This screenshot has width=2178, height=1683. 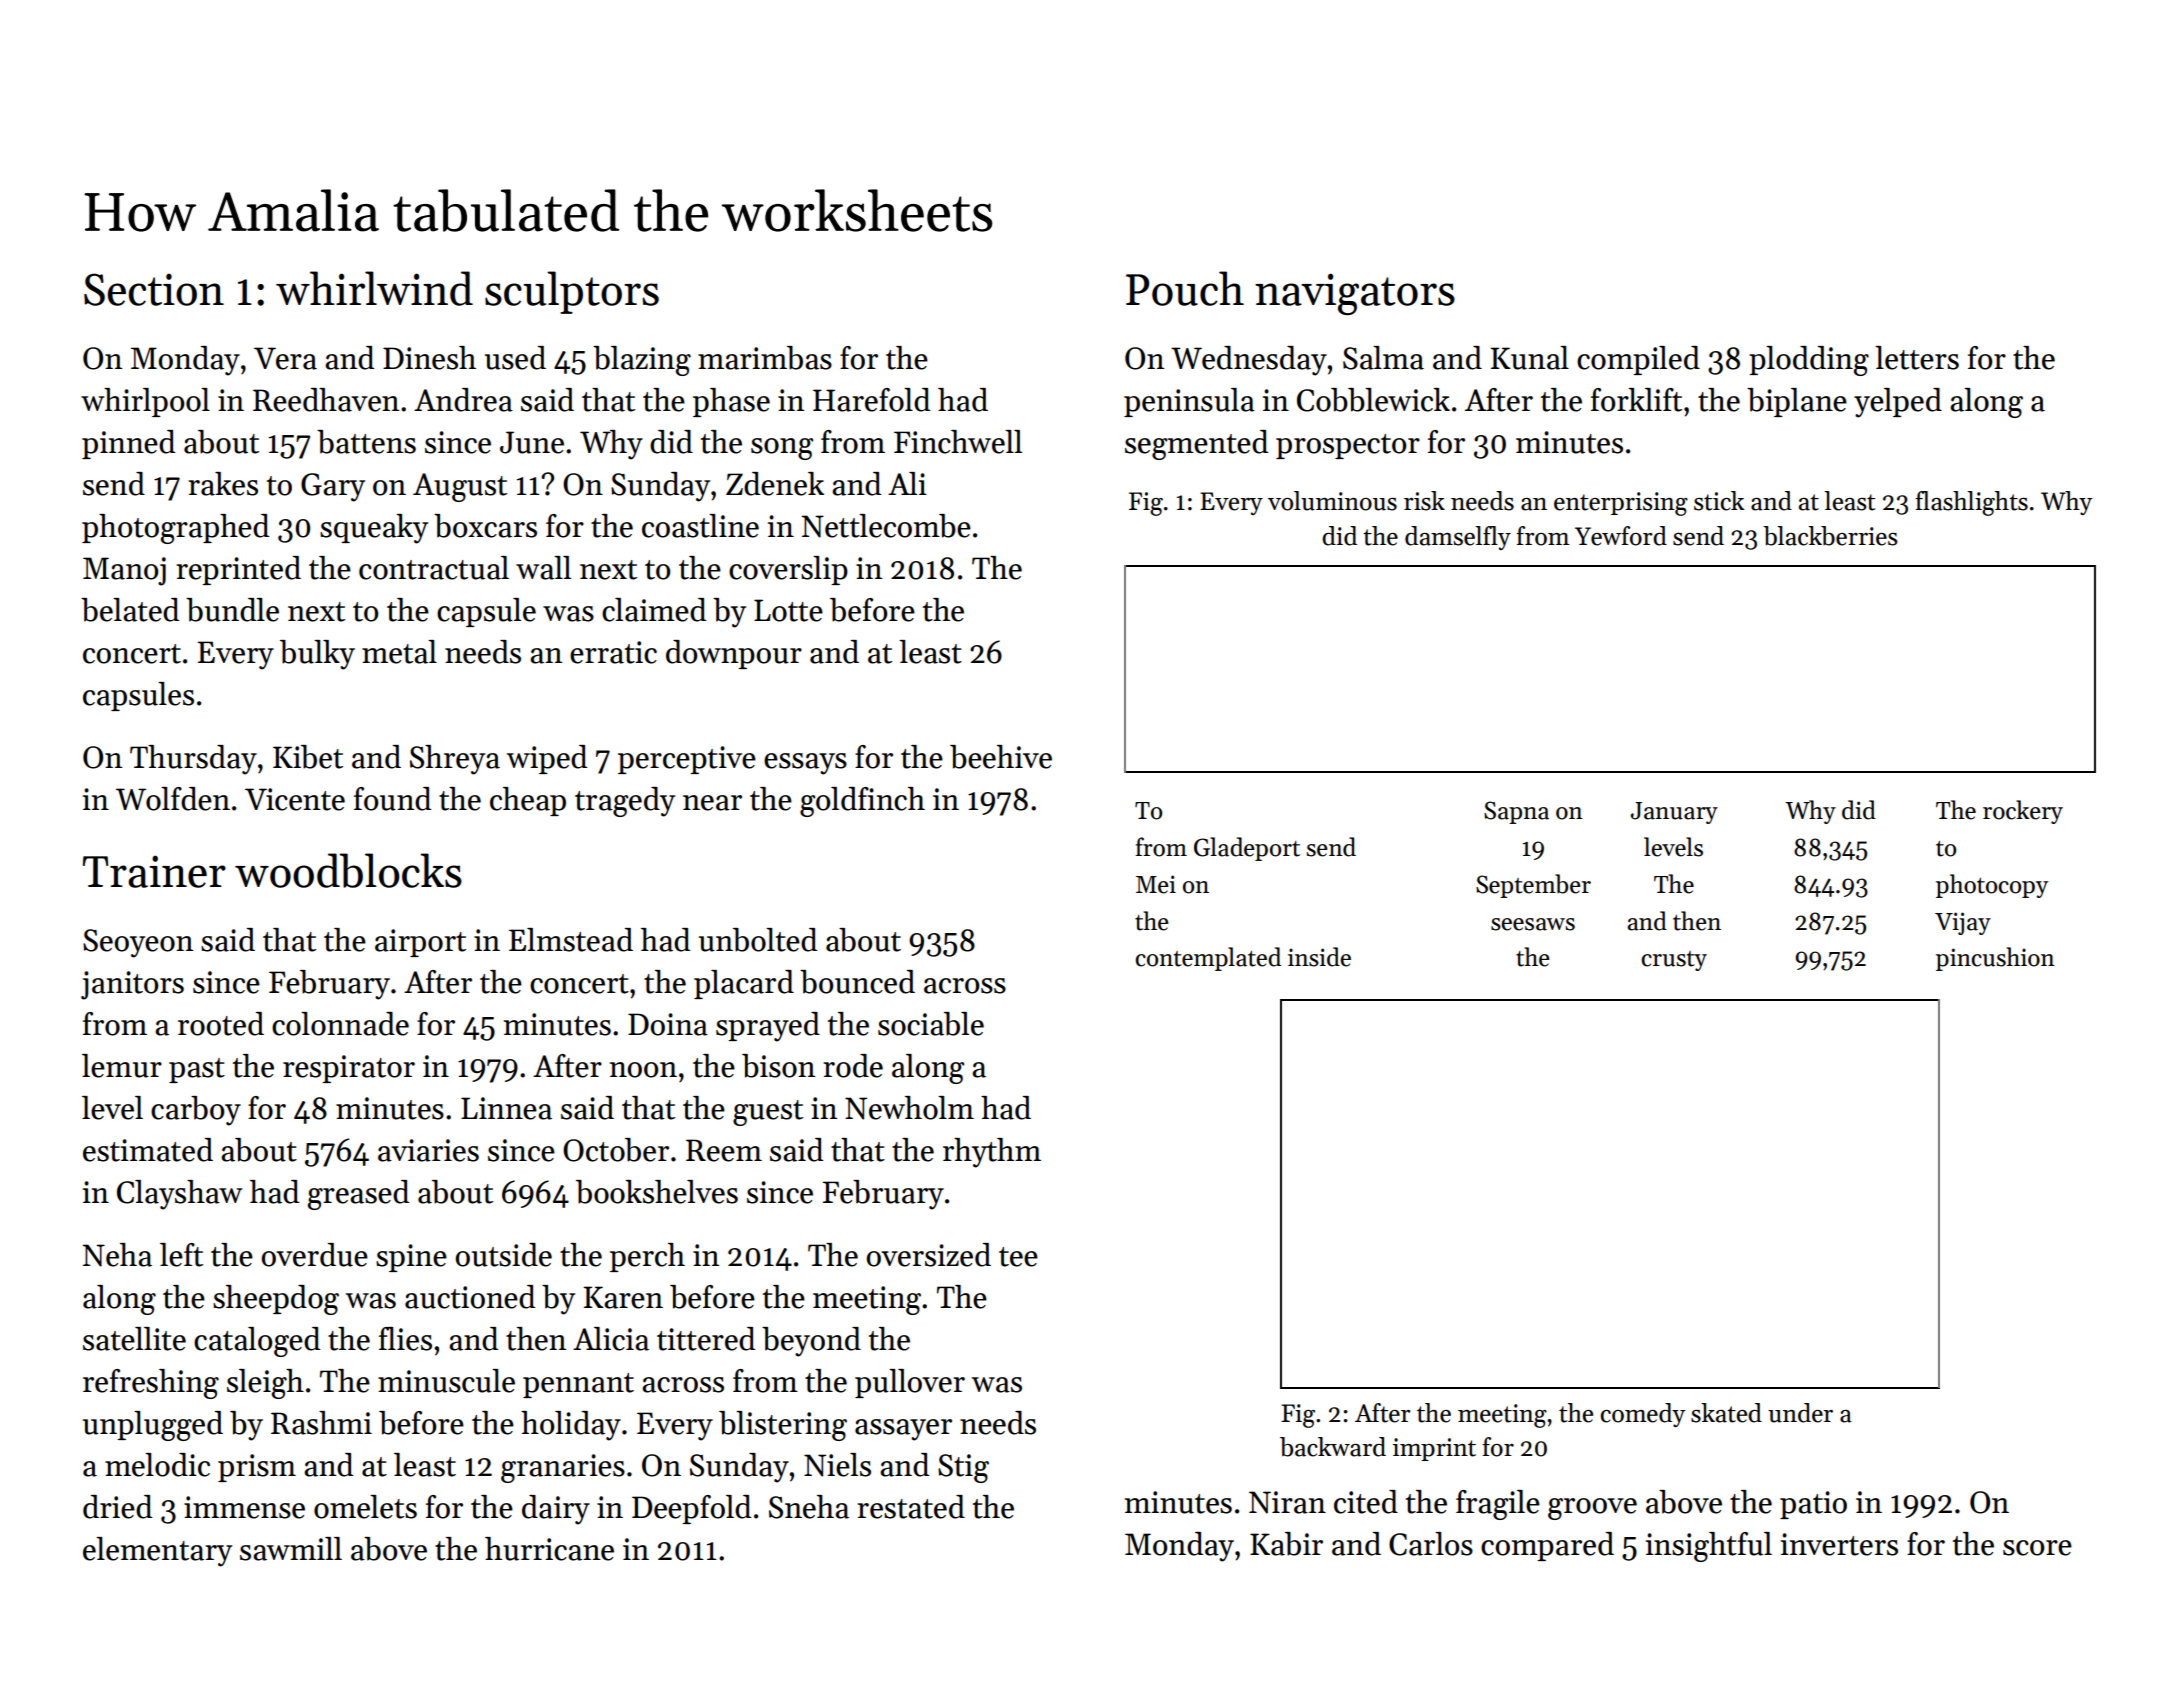 I want to click on sculptors, so click(x=572, y=292).
